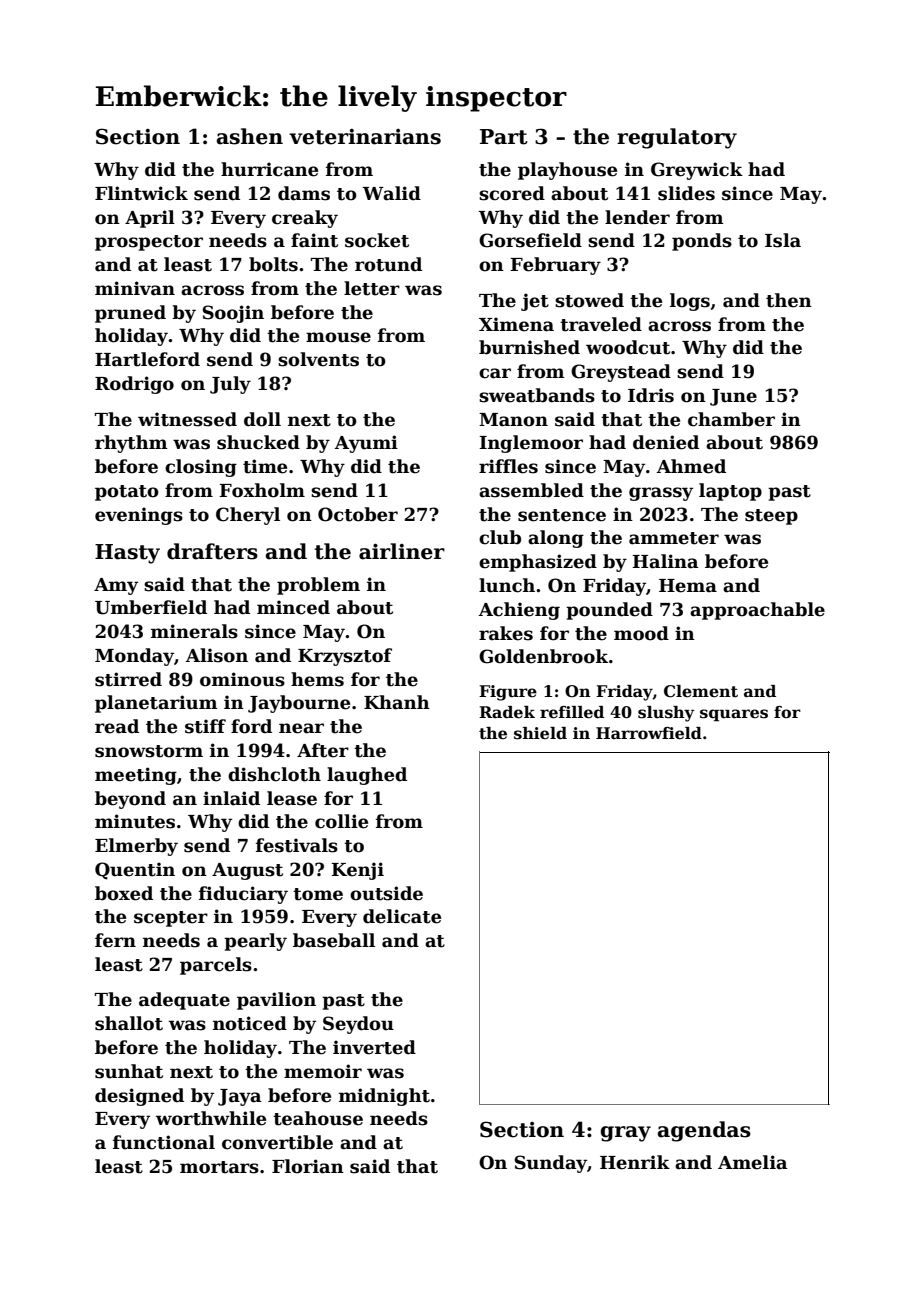 The image size is (924, 1308). What do you see at coordinates (734, 715) in the image?
I see `squares` at bounding box center [734, 715].
